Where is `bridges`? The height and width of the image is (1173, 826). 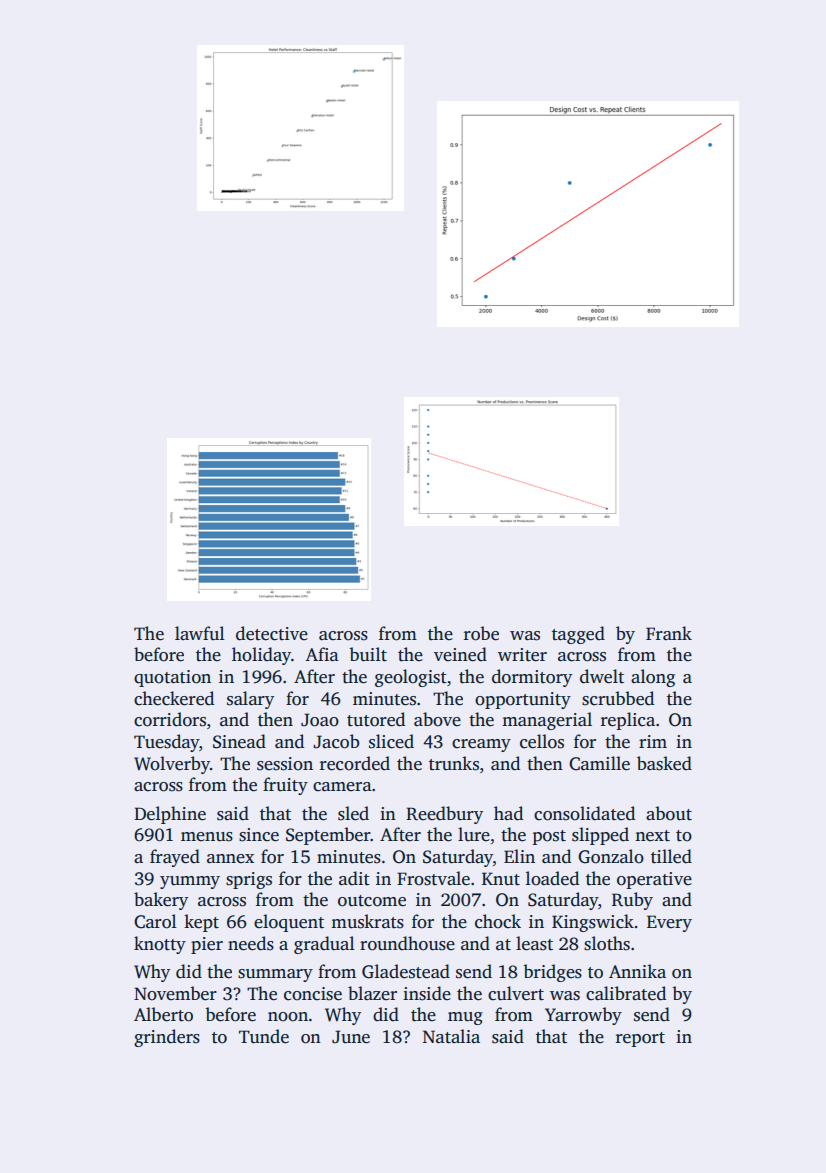 bridges is located at coordinates (552, 973).
